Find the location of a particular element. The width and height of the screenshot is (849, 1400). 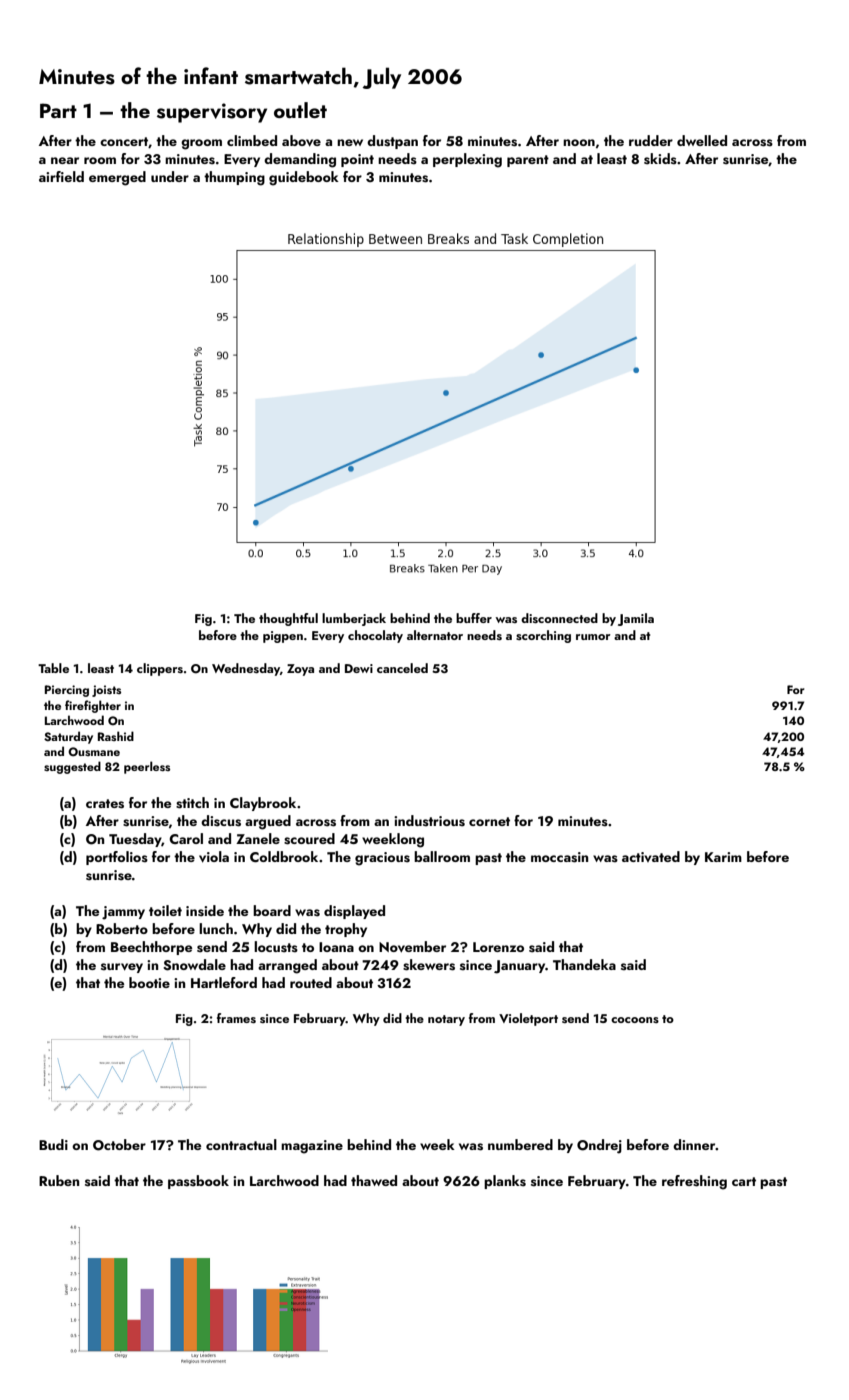

lunch is located at coordinates (216, 928).
